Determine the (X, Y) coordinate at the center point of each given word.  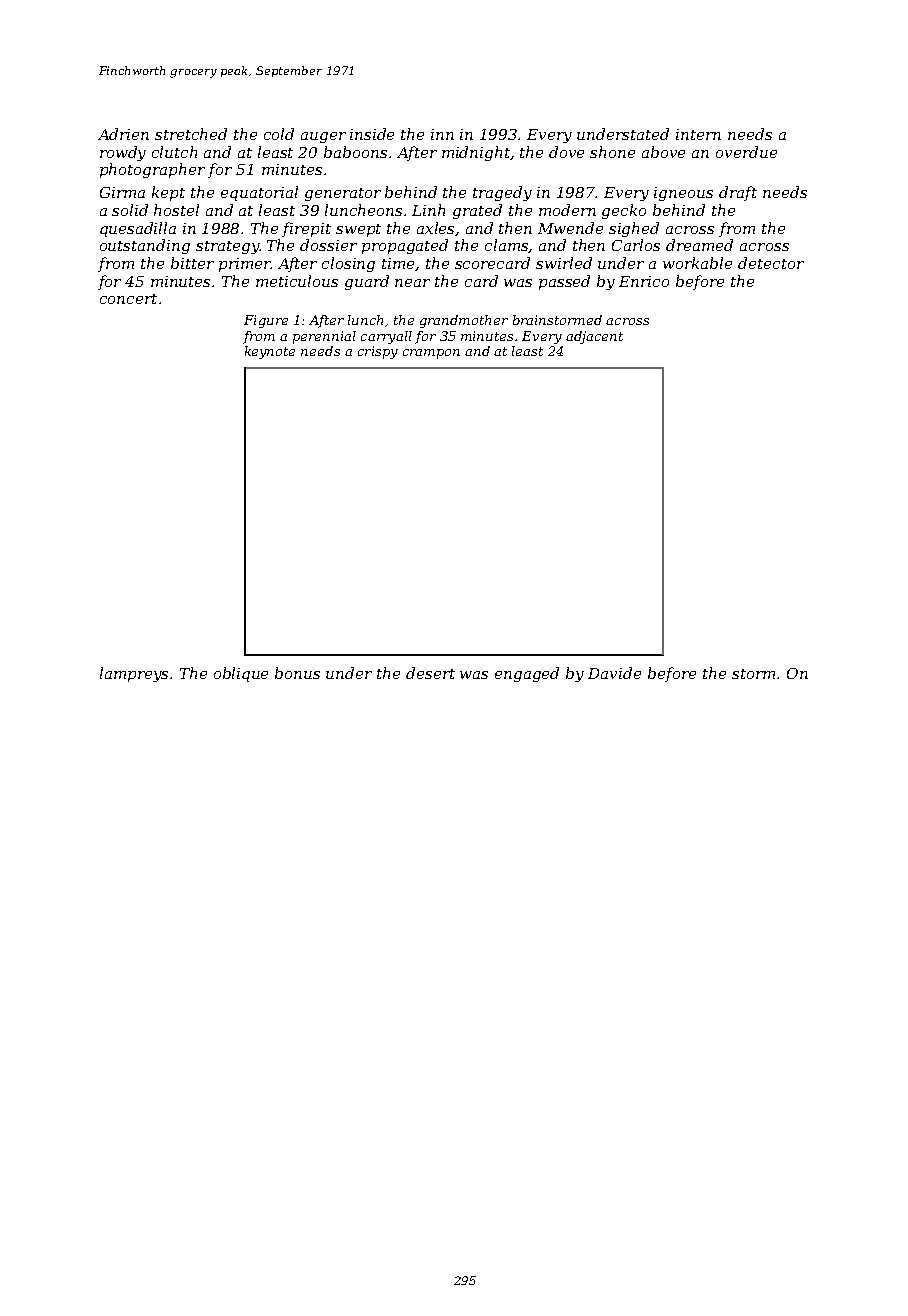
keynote (270, 352)
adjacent (594, 337)
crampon (431, 354)
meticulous (297, 281)
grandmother (464, 321)
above (663, 152)
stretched (191, 134)
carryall (386, 337)
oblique (241, 674)
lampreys (134, 674)
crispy (378, 352)
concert (128, 299)
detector (771, 263)
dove (566, 152)
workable (697, 263)
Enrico (644, 281)
